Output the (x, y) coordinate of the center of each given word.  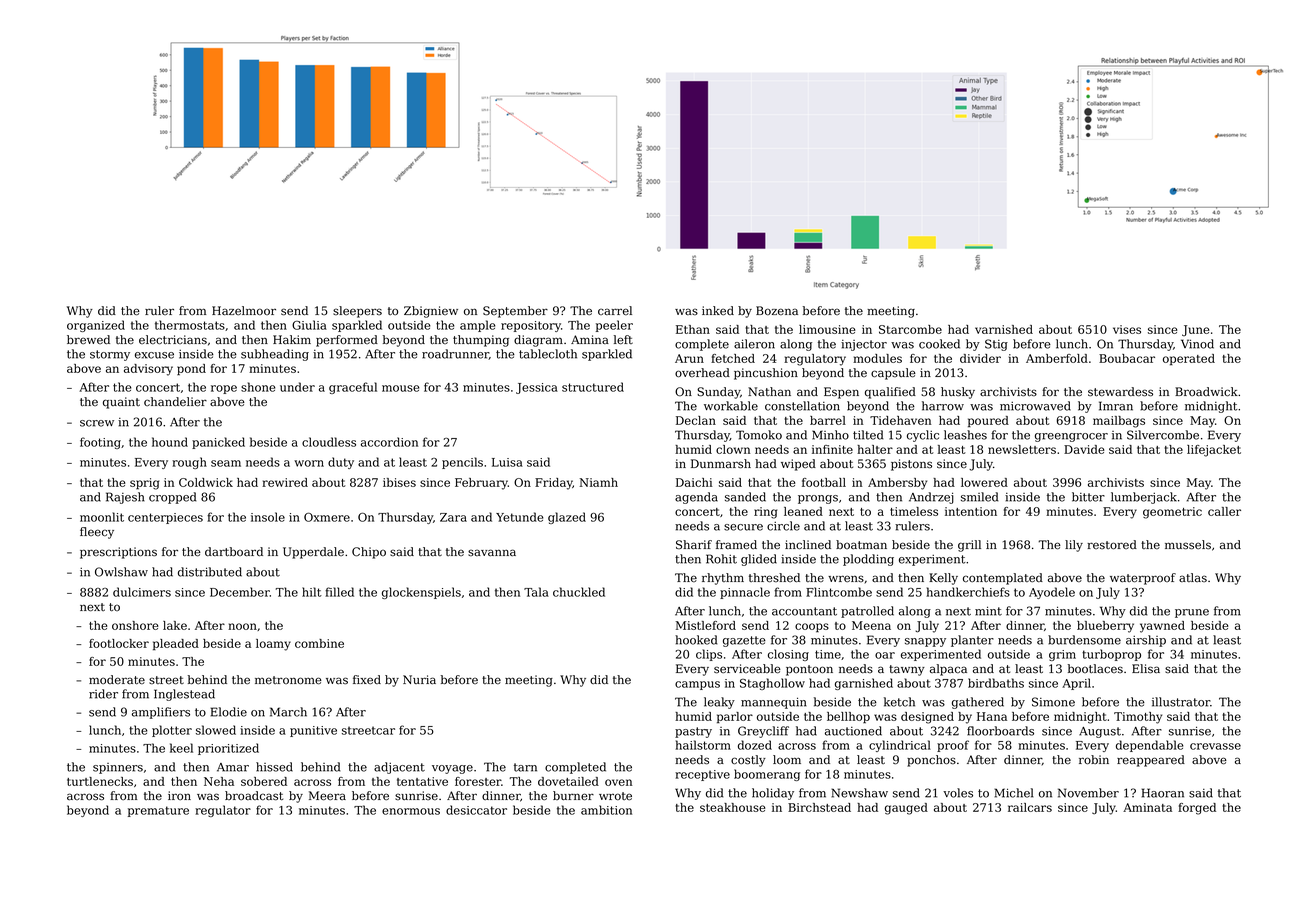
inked (718, 310)
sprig (144, 484)
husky (958, 393)
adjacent (399, 768)
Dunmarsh (721, 464)
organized (96, 326)
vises (1127, 329)
